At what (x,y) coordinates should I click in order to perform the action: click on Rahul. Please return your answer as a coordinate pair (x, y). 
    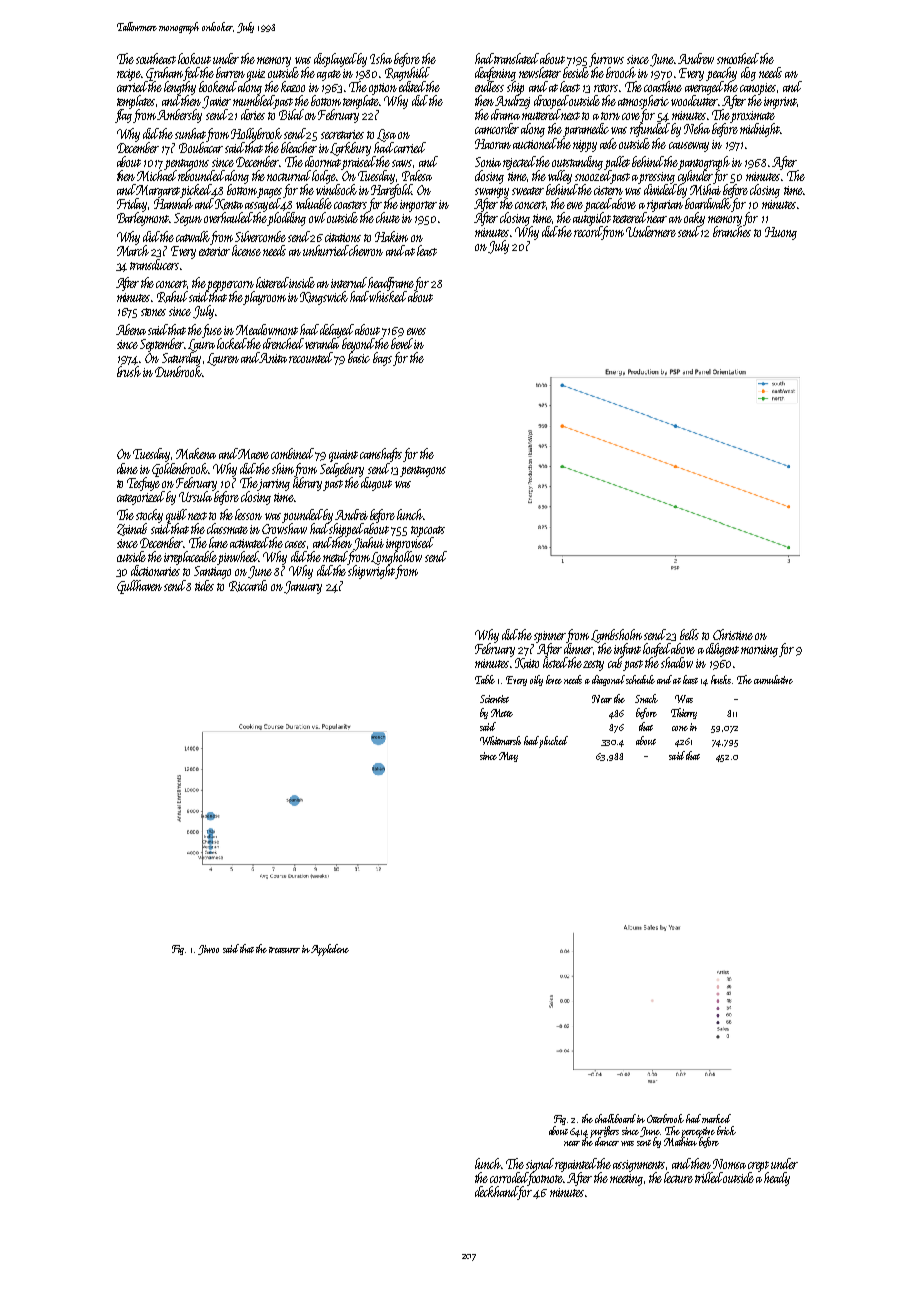
    Looking at the image, I should click on (172, 297).
